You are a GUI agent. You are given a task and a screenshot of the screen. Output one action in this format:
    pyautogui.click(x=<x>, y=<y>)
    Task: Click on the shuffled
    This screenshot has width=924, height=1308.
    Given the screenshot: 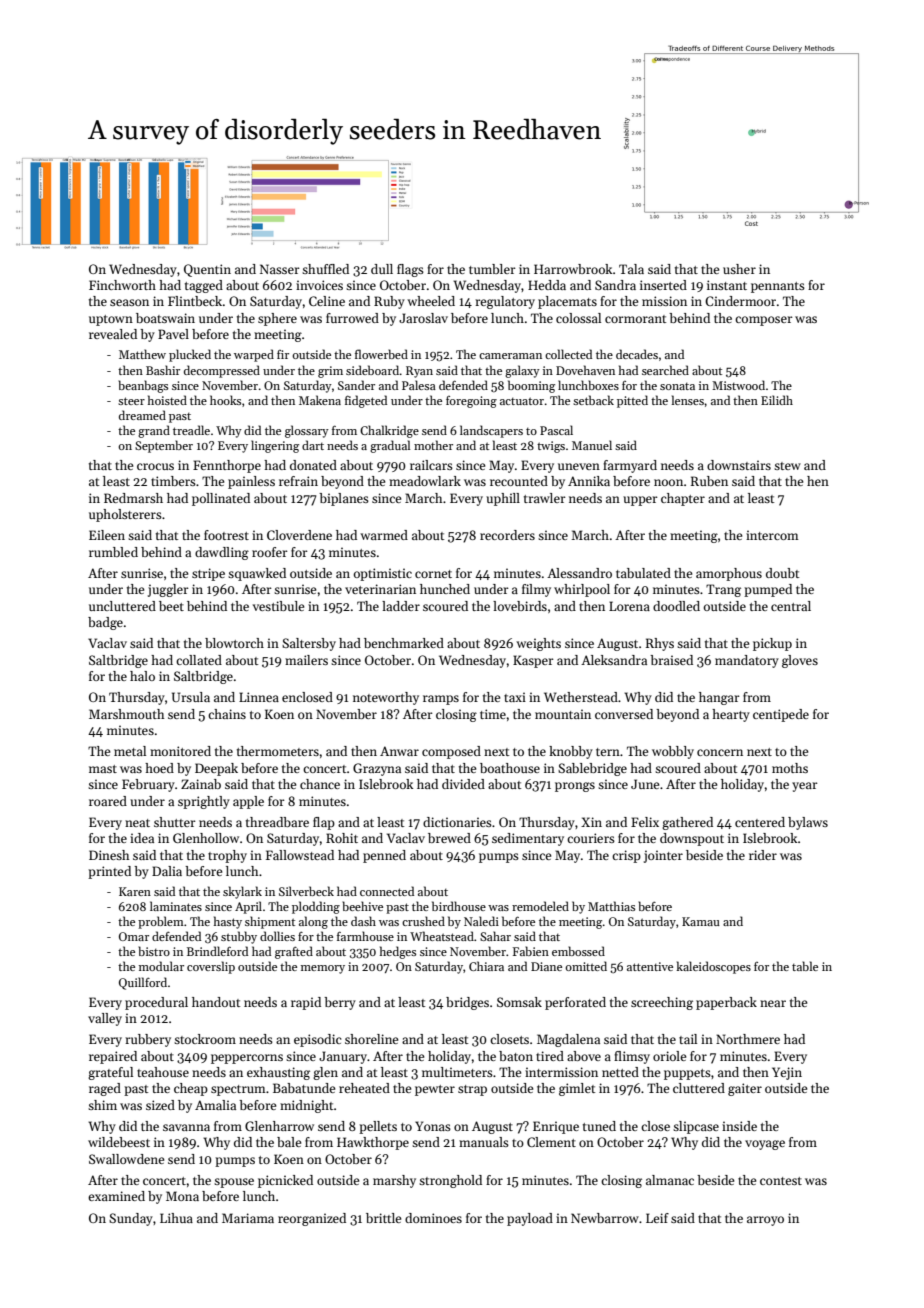 What is the action you would take?
    pyautogui.click(x=325, y=269)
